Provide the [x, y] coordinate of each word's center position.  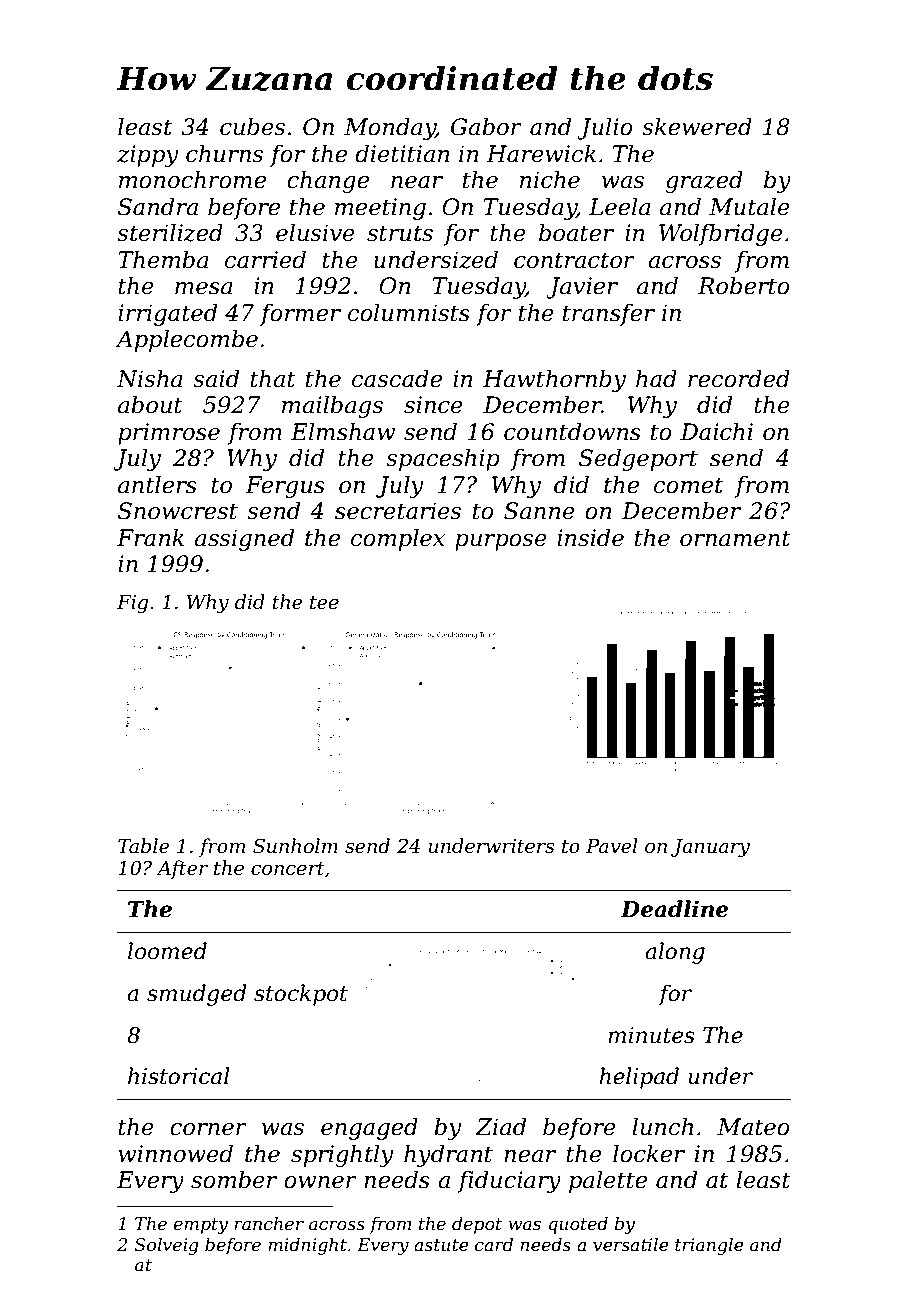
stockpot [301, 995]
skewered [697, 127]
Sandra [158, 207]
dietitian [402, 154]
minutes [651, 1035]
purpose [501, 542]
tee [324, 603]
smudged [197, 995]
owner [320, 1182]
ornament [735, 538]
